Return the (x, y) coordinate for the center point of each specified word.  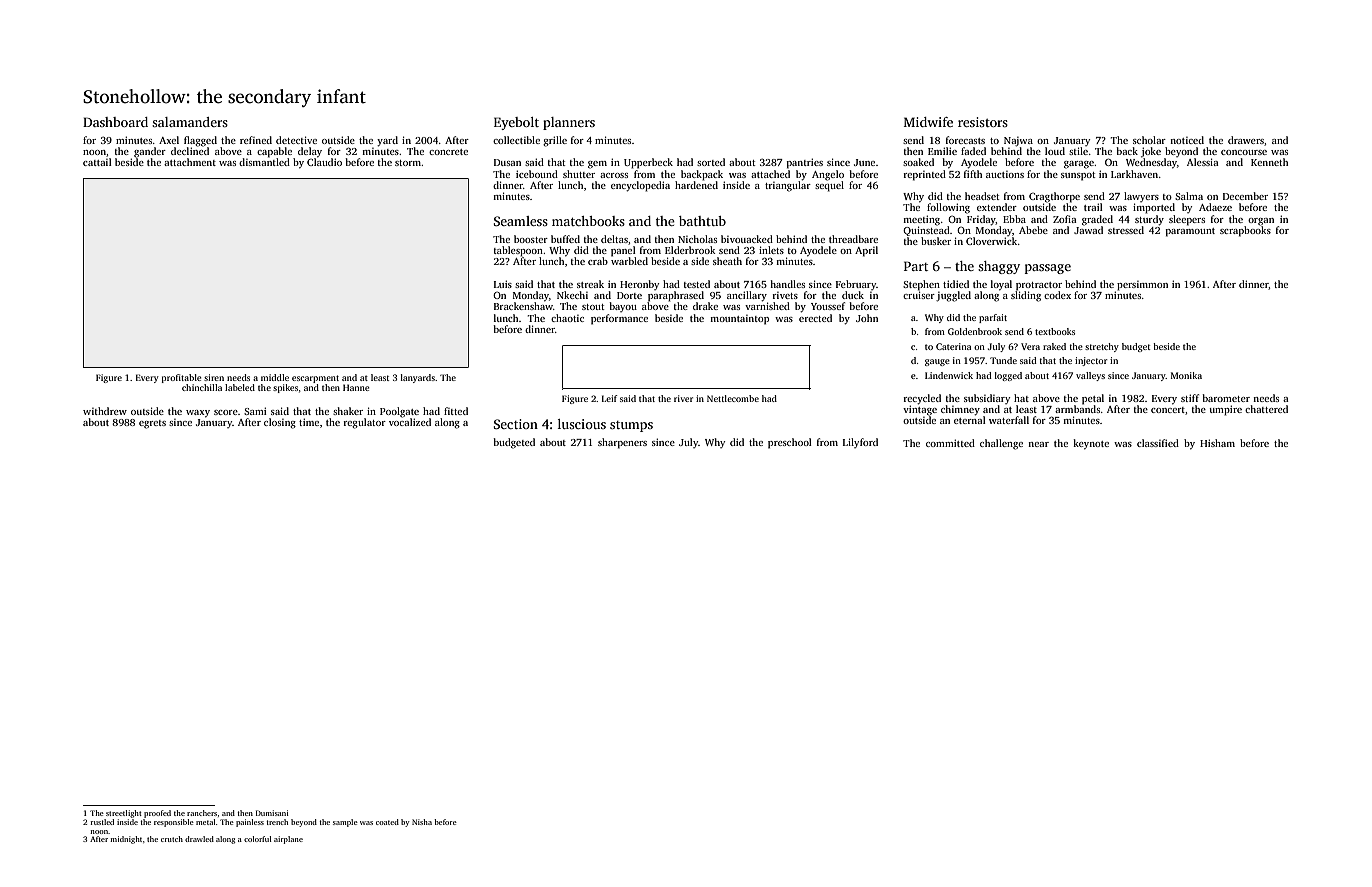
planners (569, 123)
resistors (983, 122)
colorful (258, 839)
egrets (152, 424)
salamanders (190, 122)
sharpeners (622, 443)
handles (787, 284)
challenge (1001, 444)
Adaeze (1215, 207)
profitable (181, 378)
